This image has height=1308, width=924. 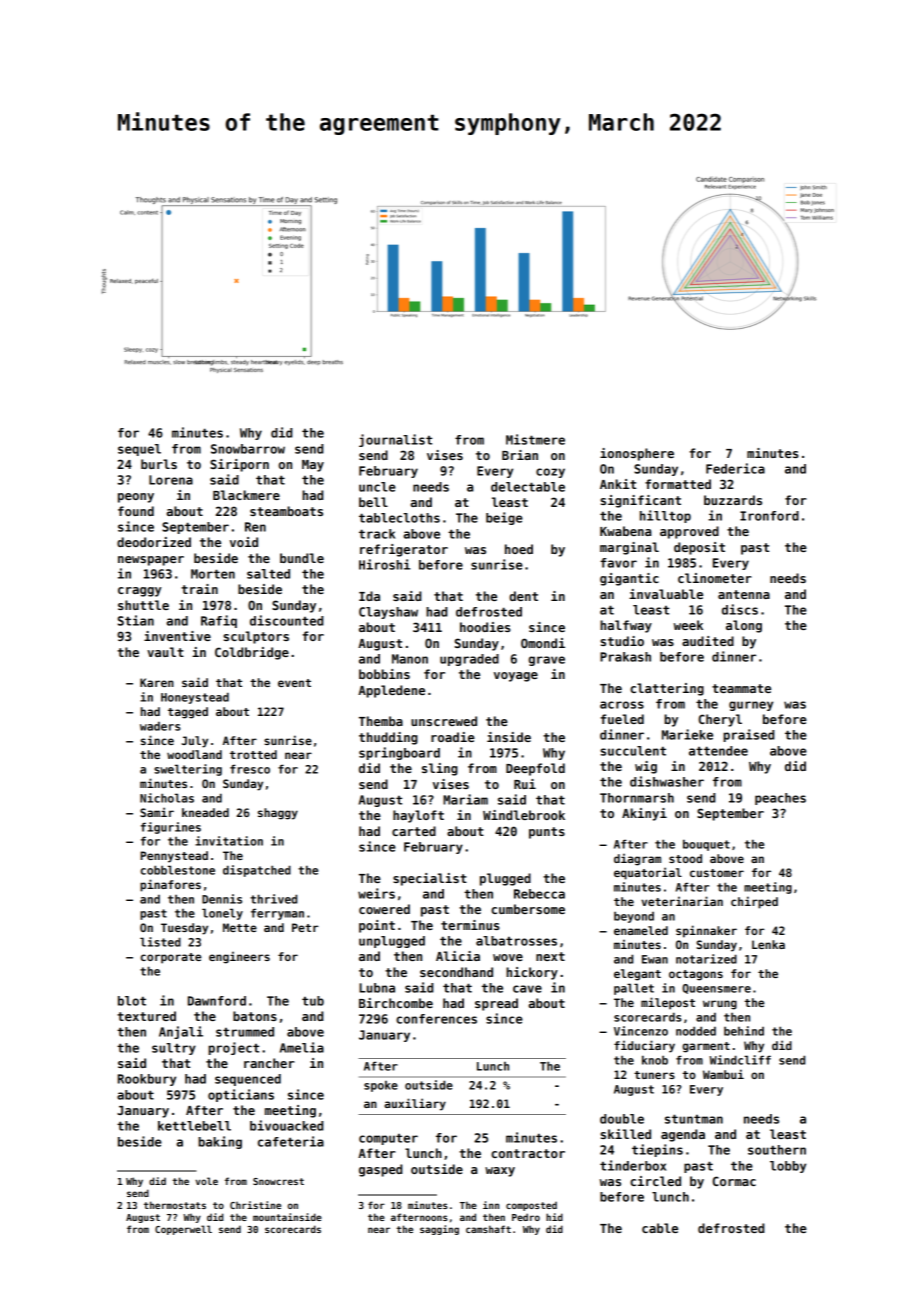 I want to click on carted, so click(x=414, y=831).
